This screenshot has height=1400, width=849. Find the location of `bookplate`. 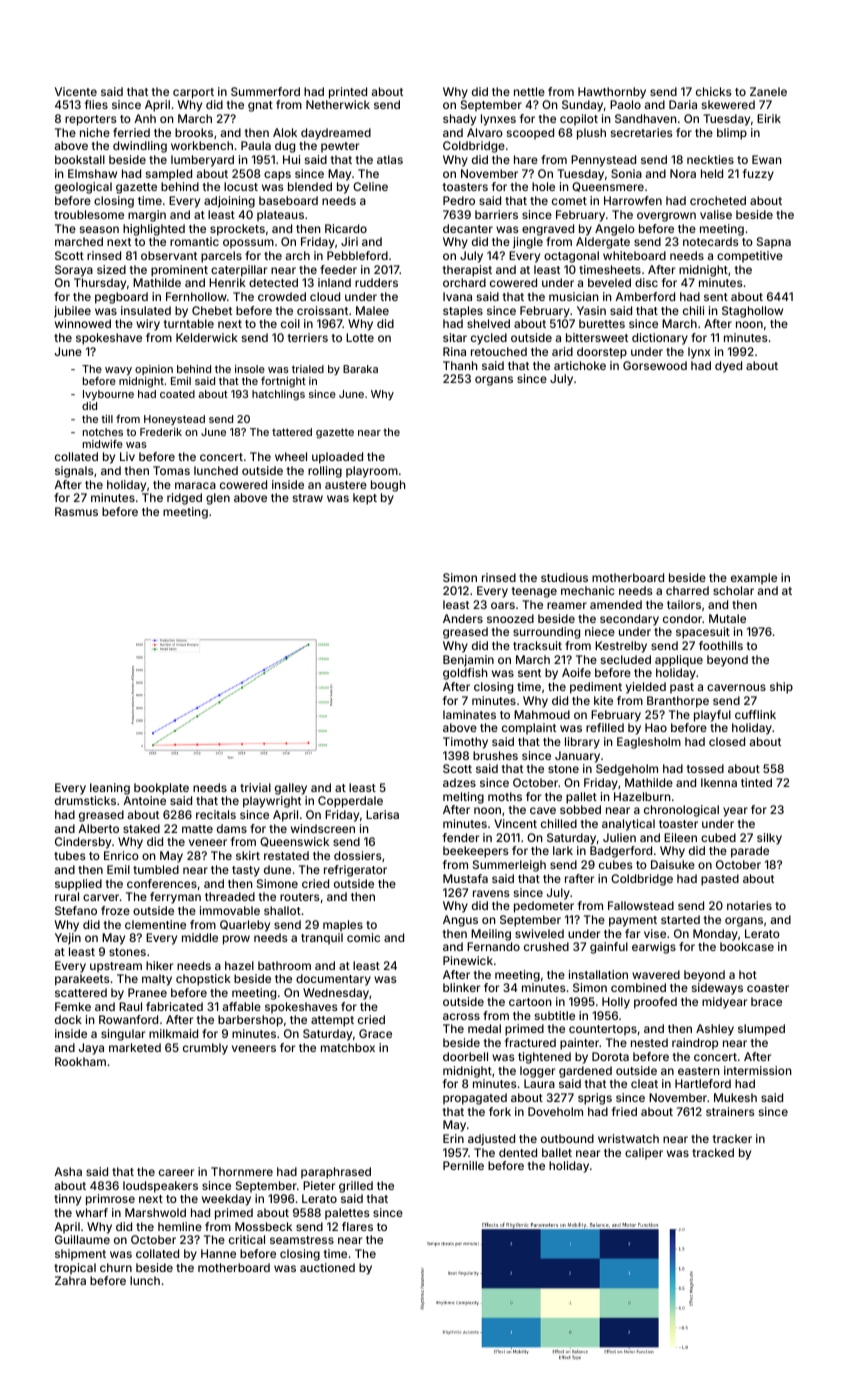

bookplate is located at coordinates (161, 789).
